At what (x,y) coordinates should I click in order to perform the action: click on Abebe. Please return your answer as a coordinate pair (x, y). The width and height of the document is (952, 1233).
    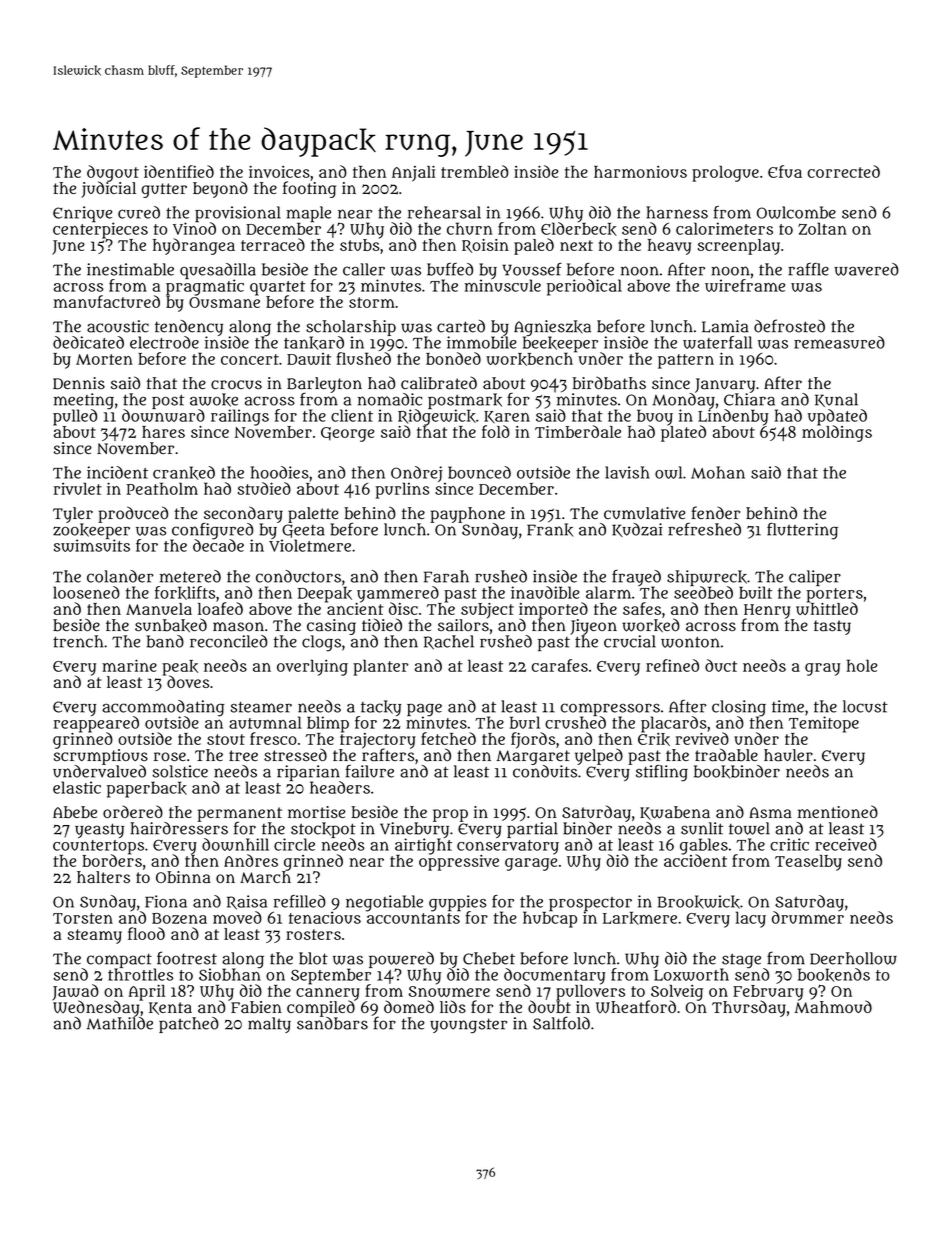
    Looking at the image, I should click on (75, 812).
